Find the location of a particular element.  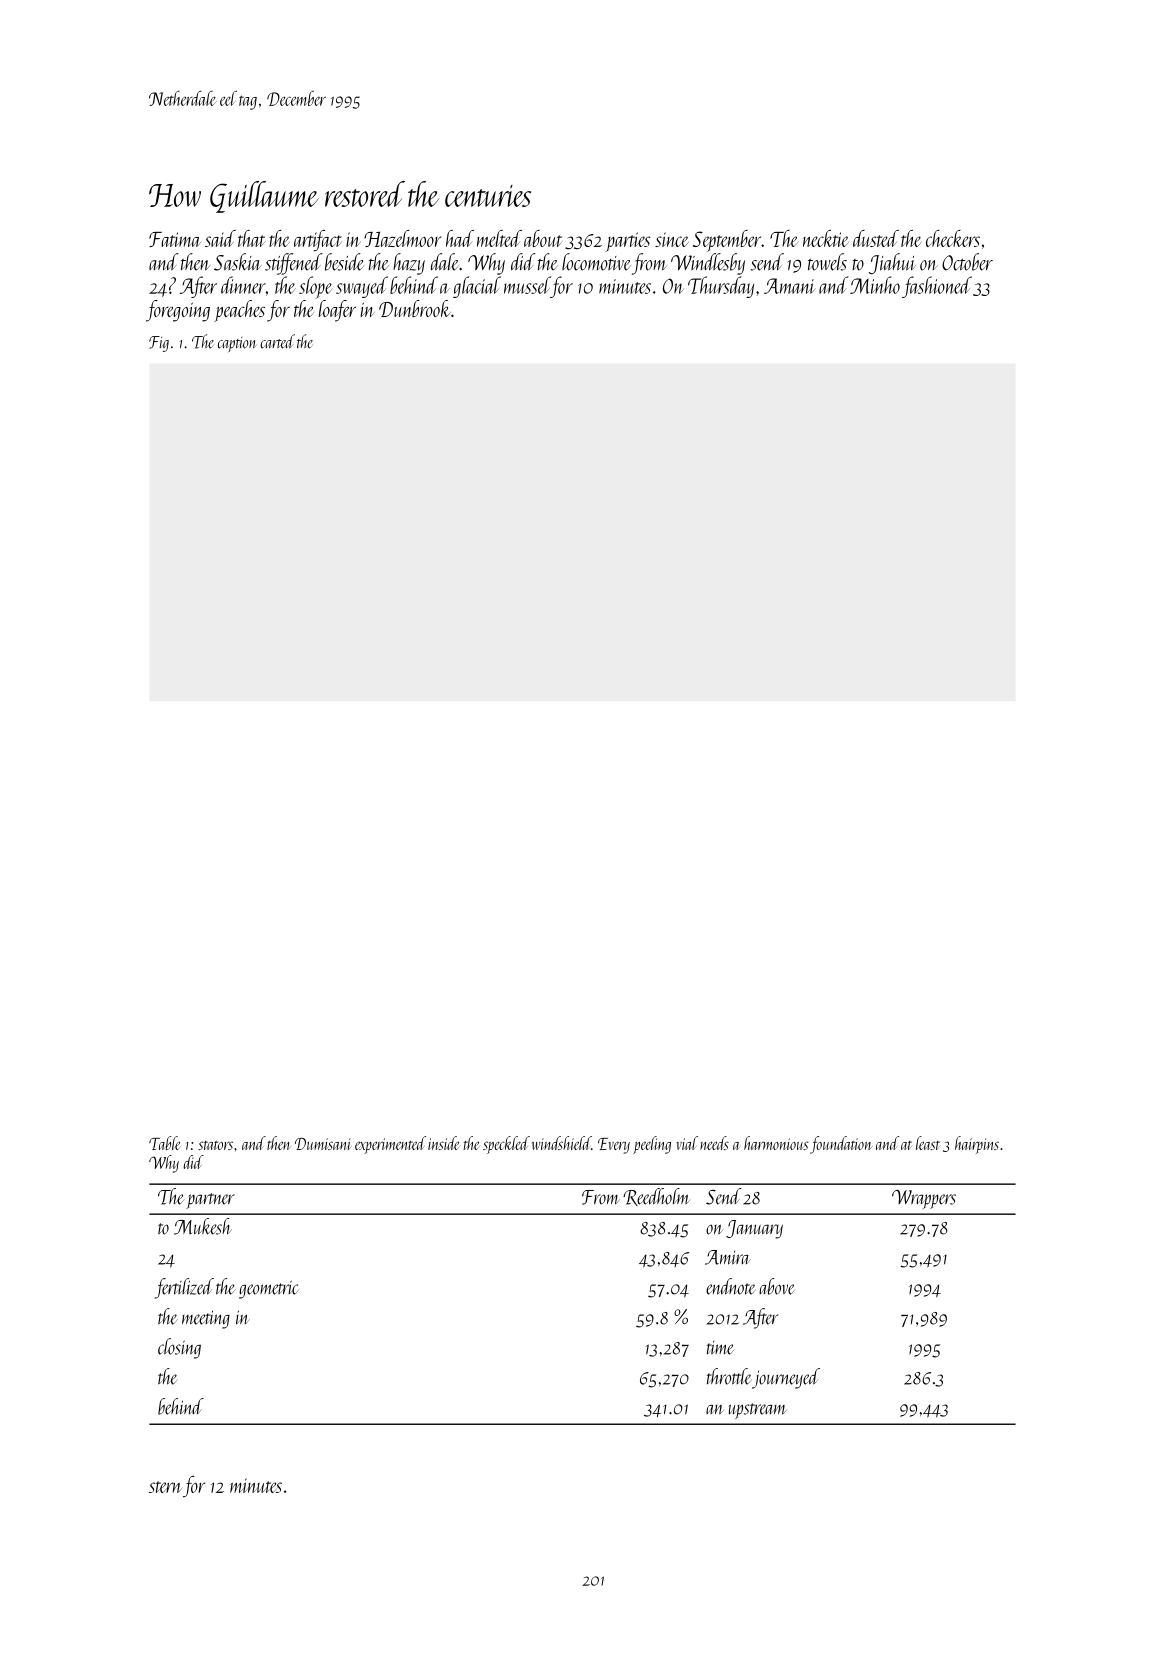

experimented is located at coordinates (390, 1145).
